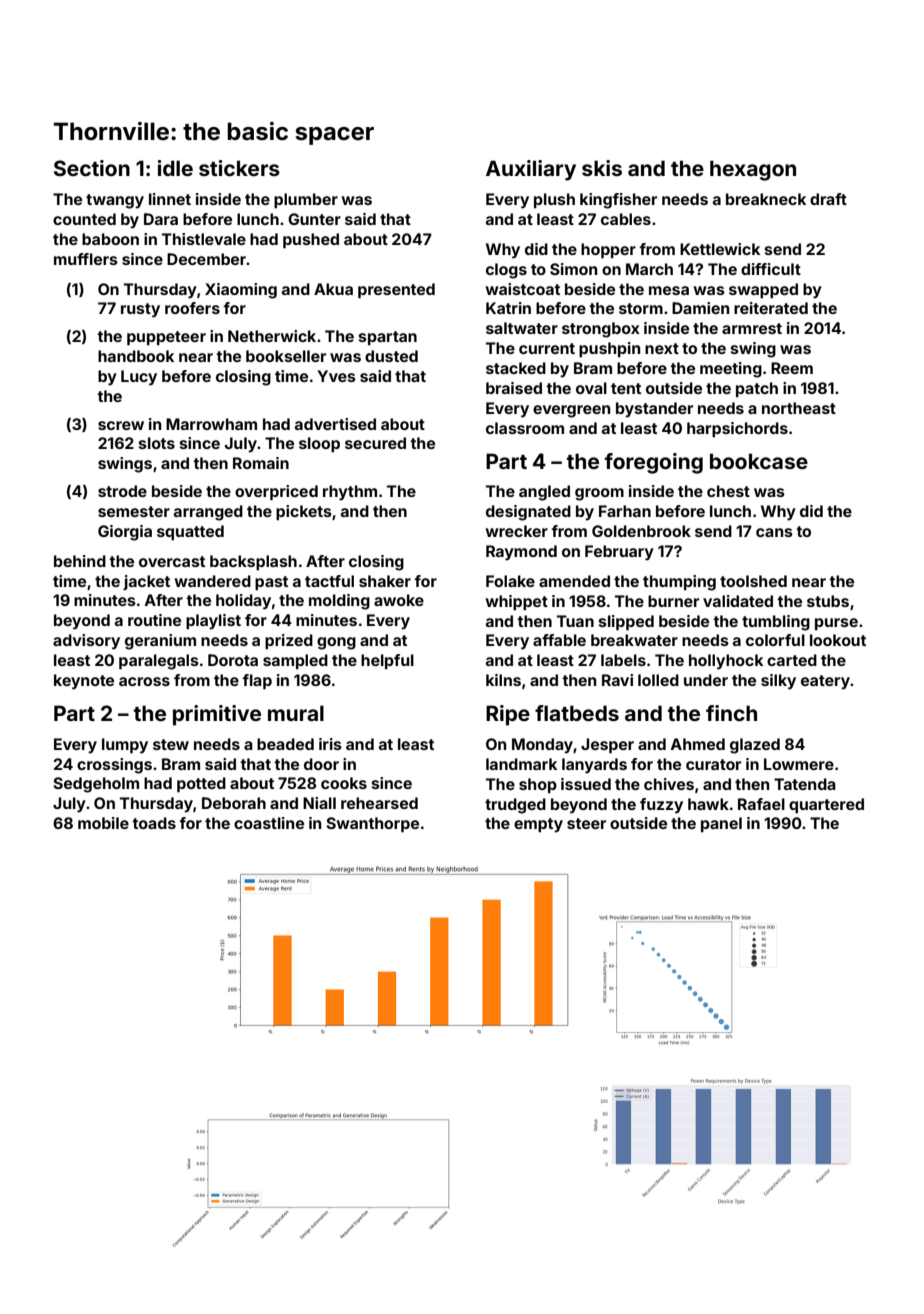 This image has height=1314, width=924. I want to click on Auxiliary, so click(531, 170).
